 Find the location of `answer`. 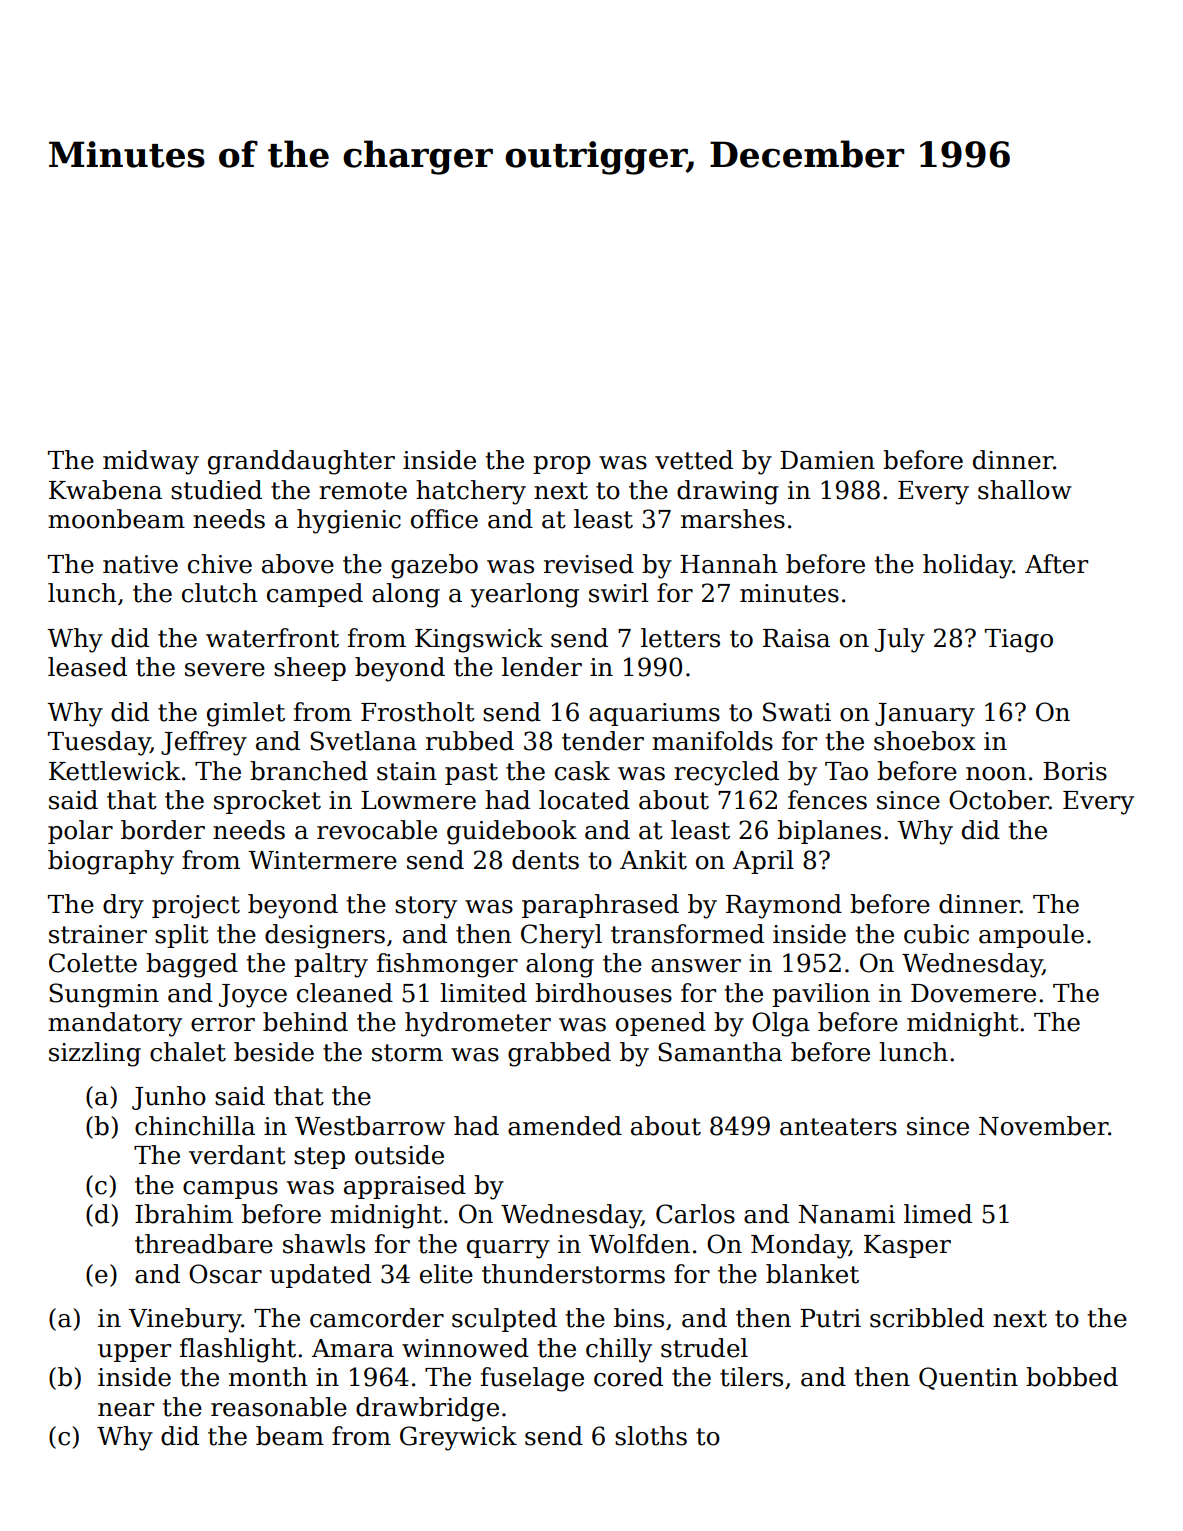

answer is located at coordinates (696, 966).
